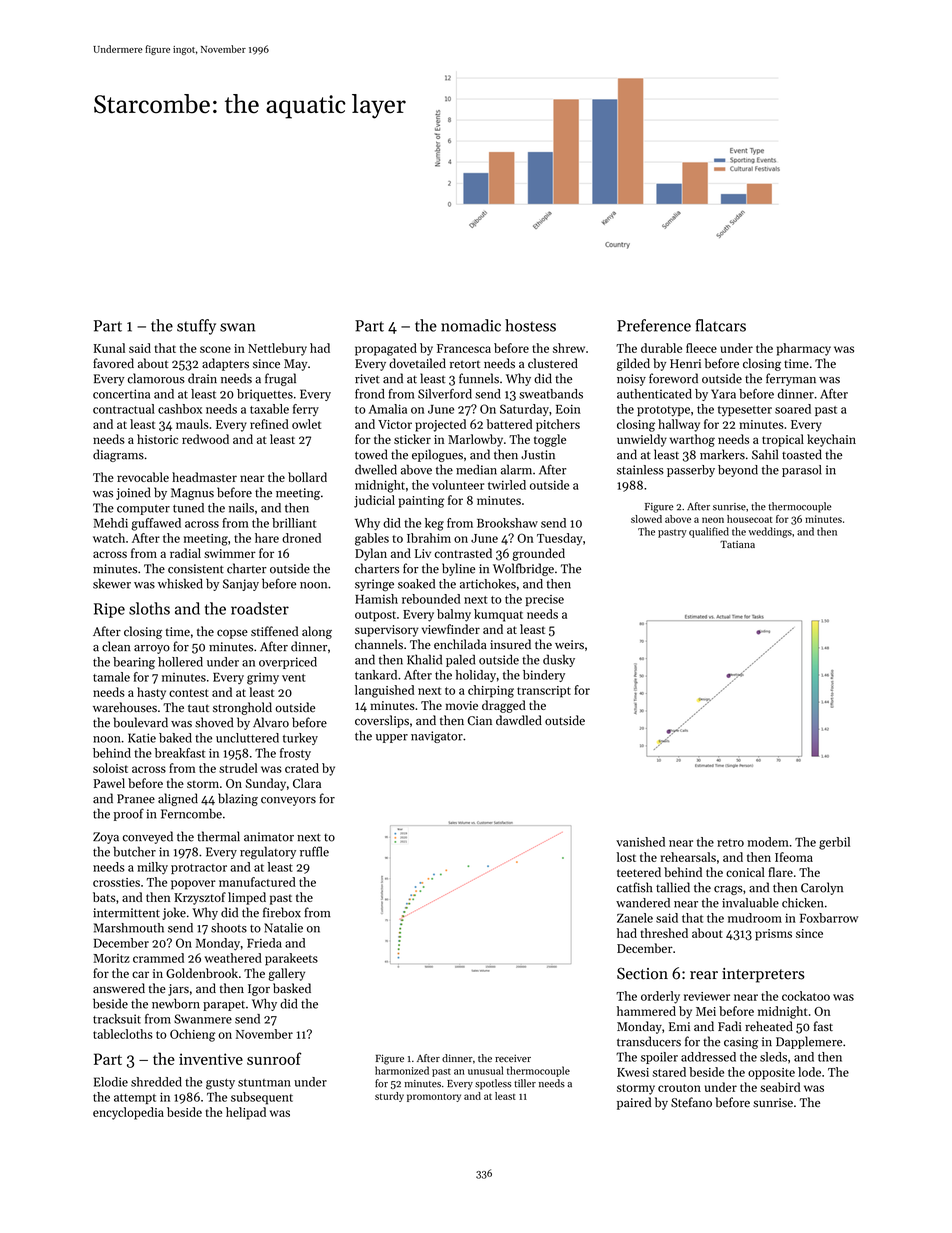 The height and width of the screenshot is (1233, 952). Describe the element at coordinates (437, 737) in the screenshot. I see `navigator` at that location.
